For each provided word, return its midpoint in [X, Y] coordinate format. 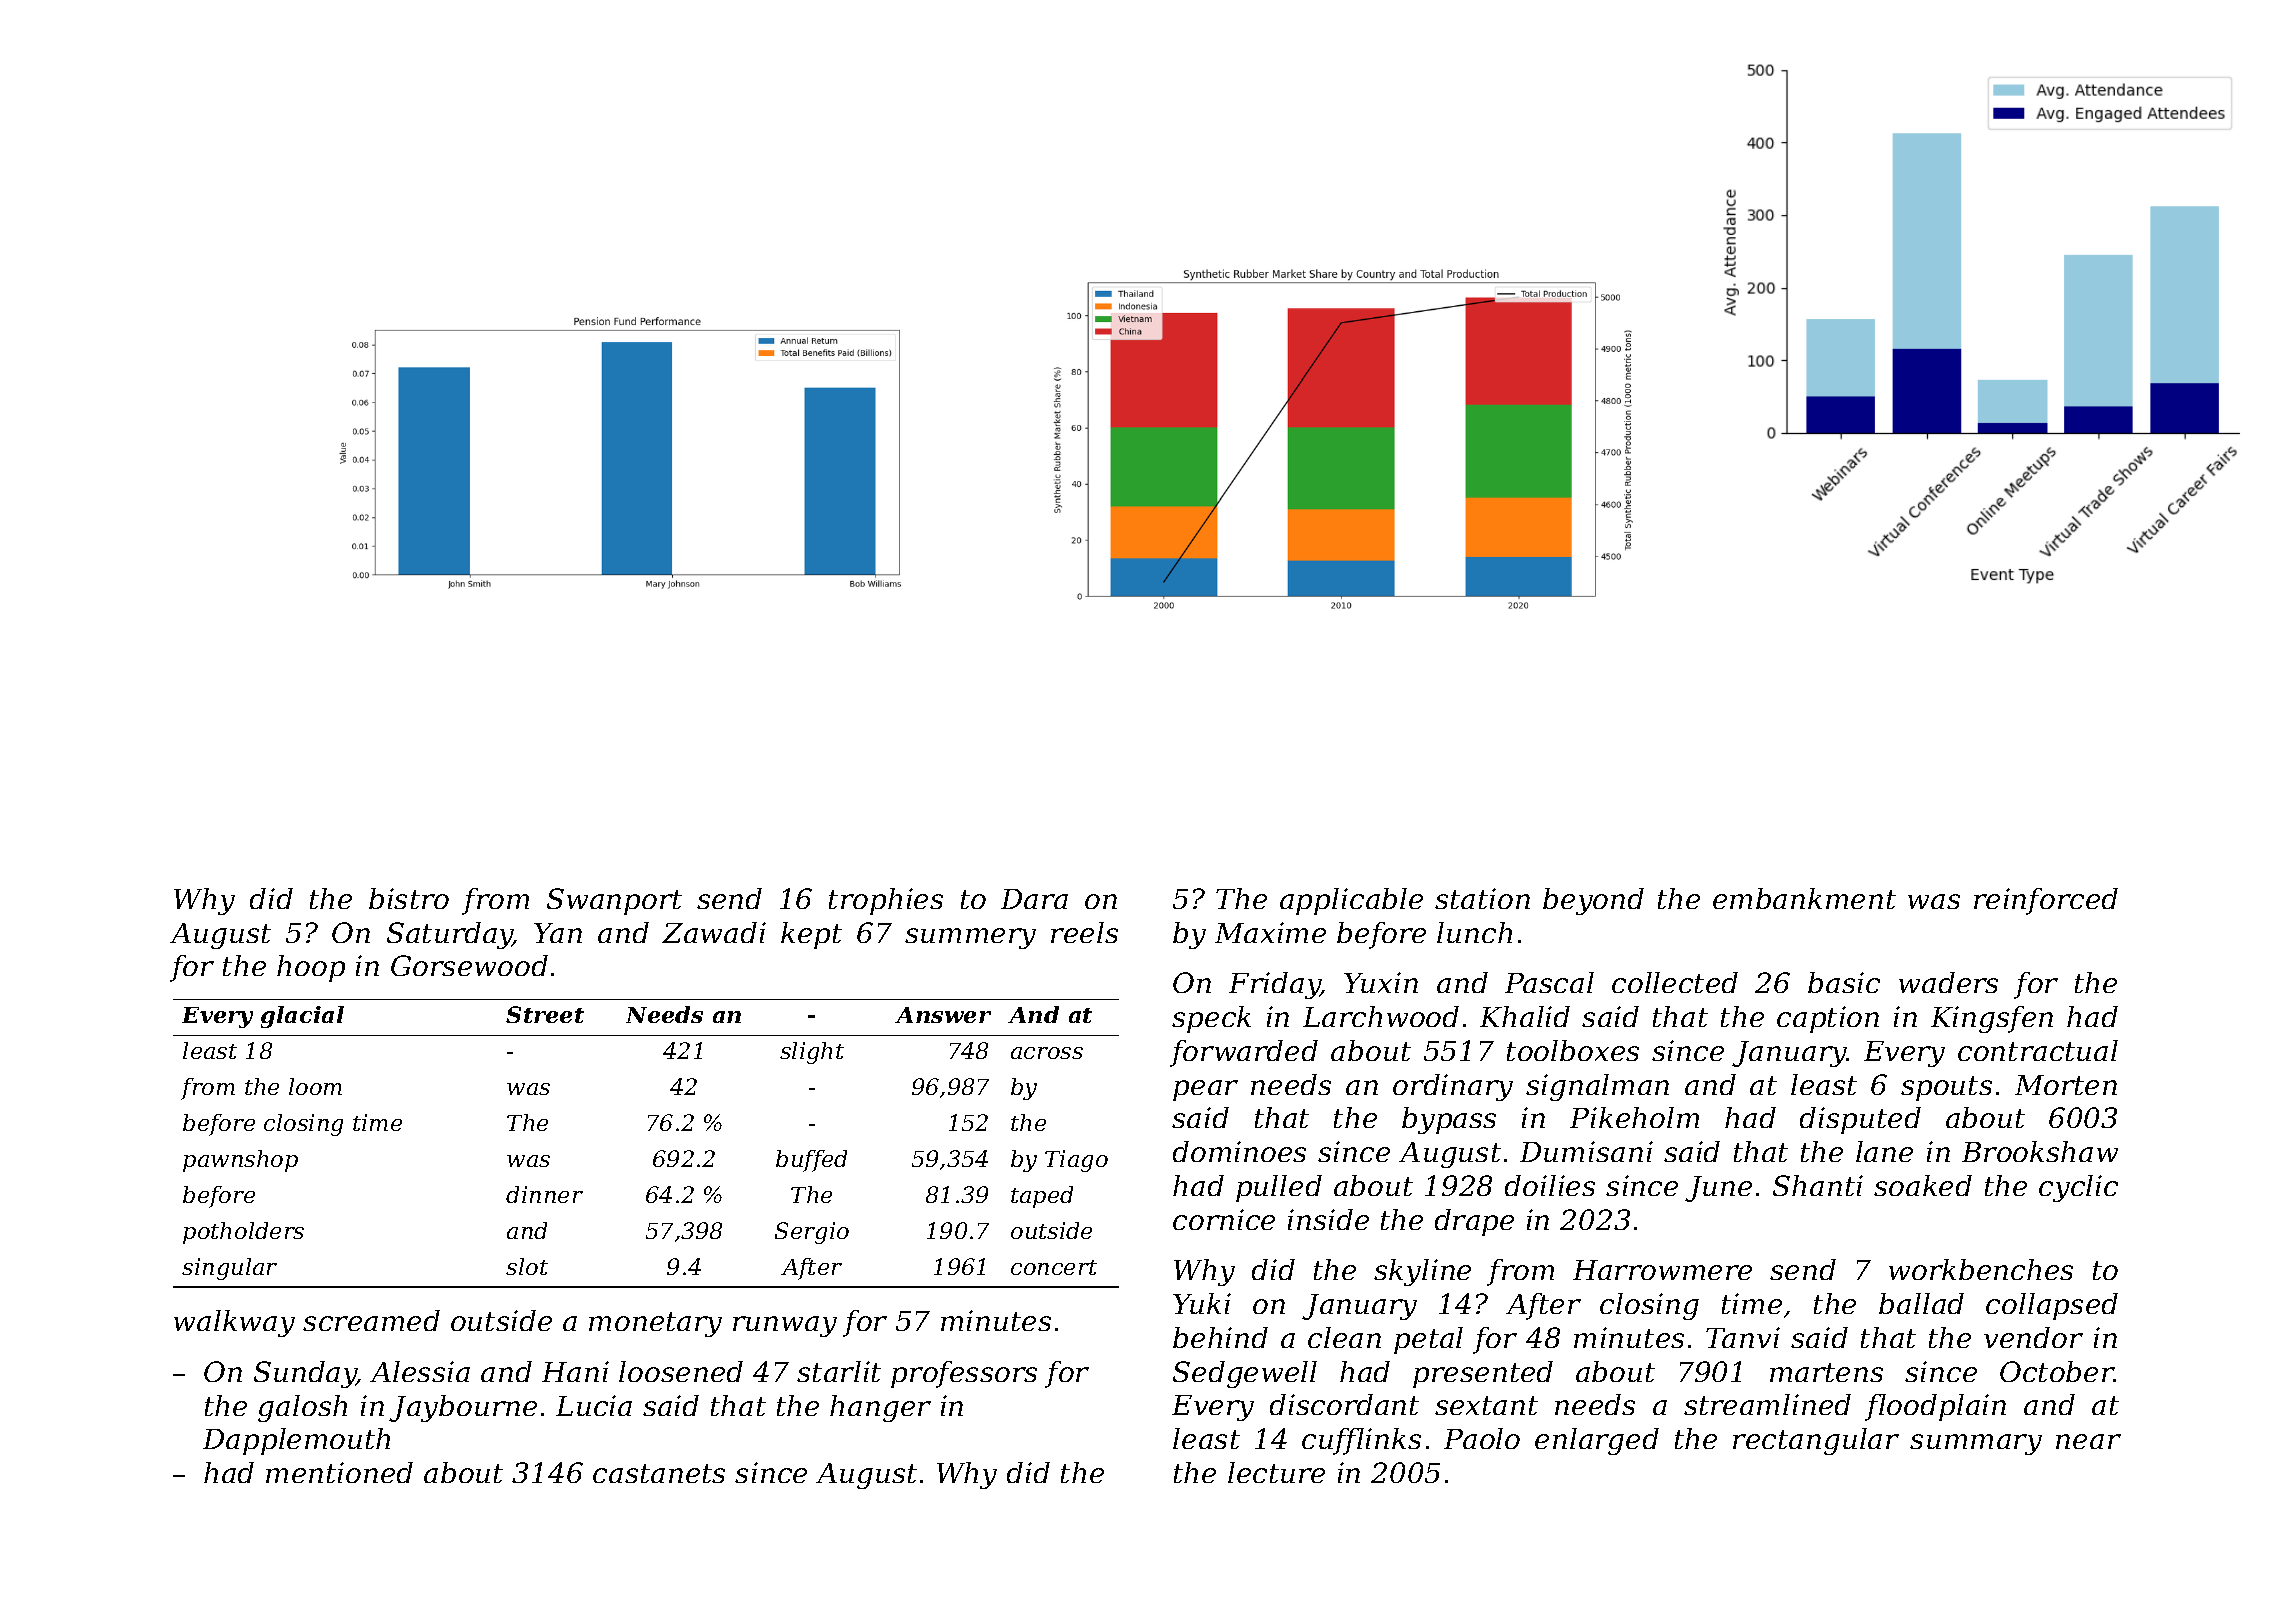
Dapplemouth [296, 1441]
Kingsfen [1992, 1019]
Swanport [614, 901]
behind [1220, 1337]
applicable [1351, 901]
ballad [1921, 1303]
